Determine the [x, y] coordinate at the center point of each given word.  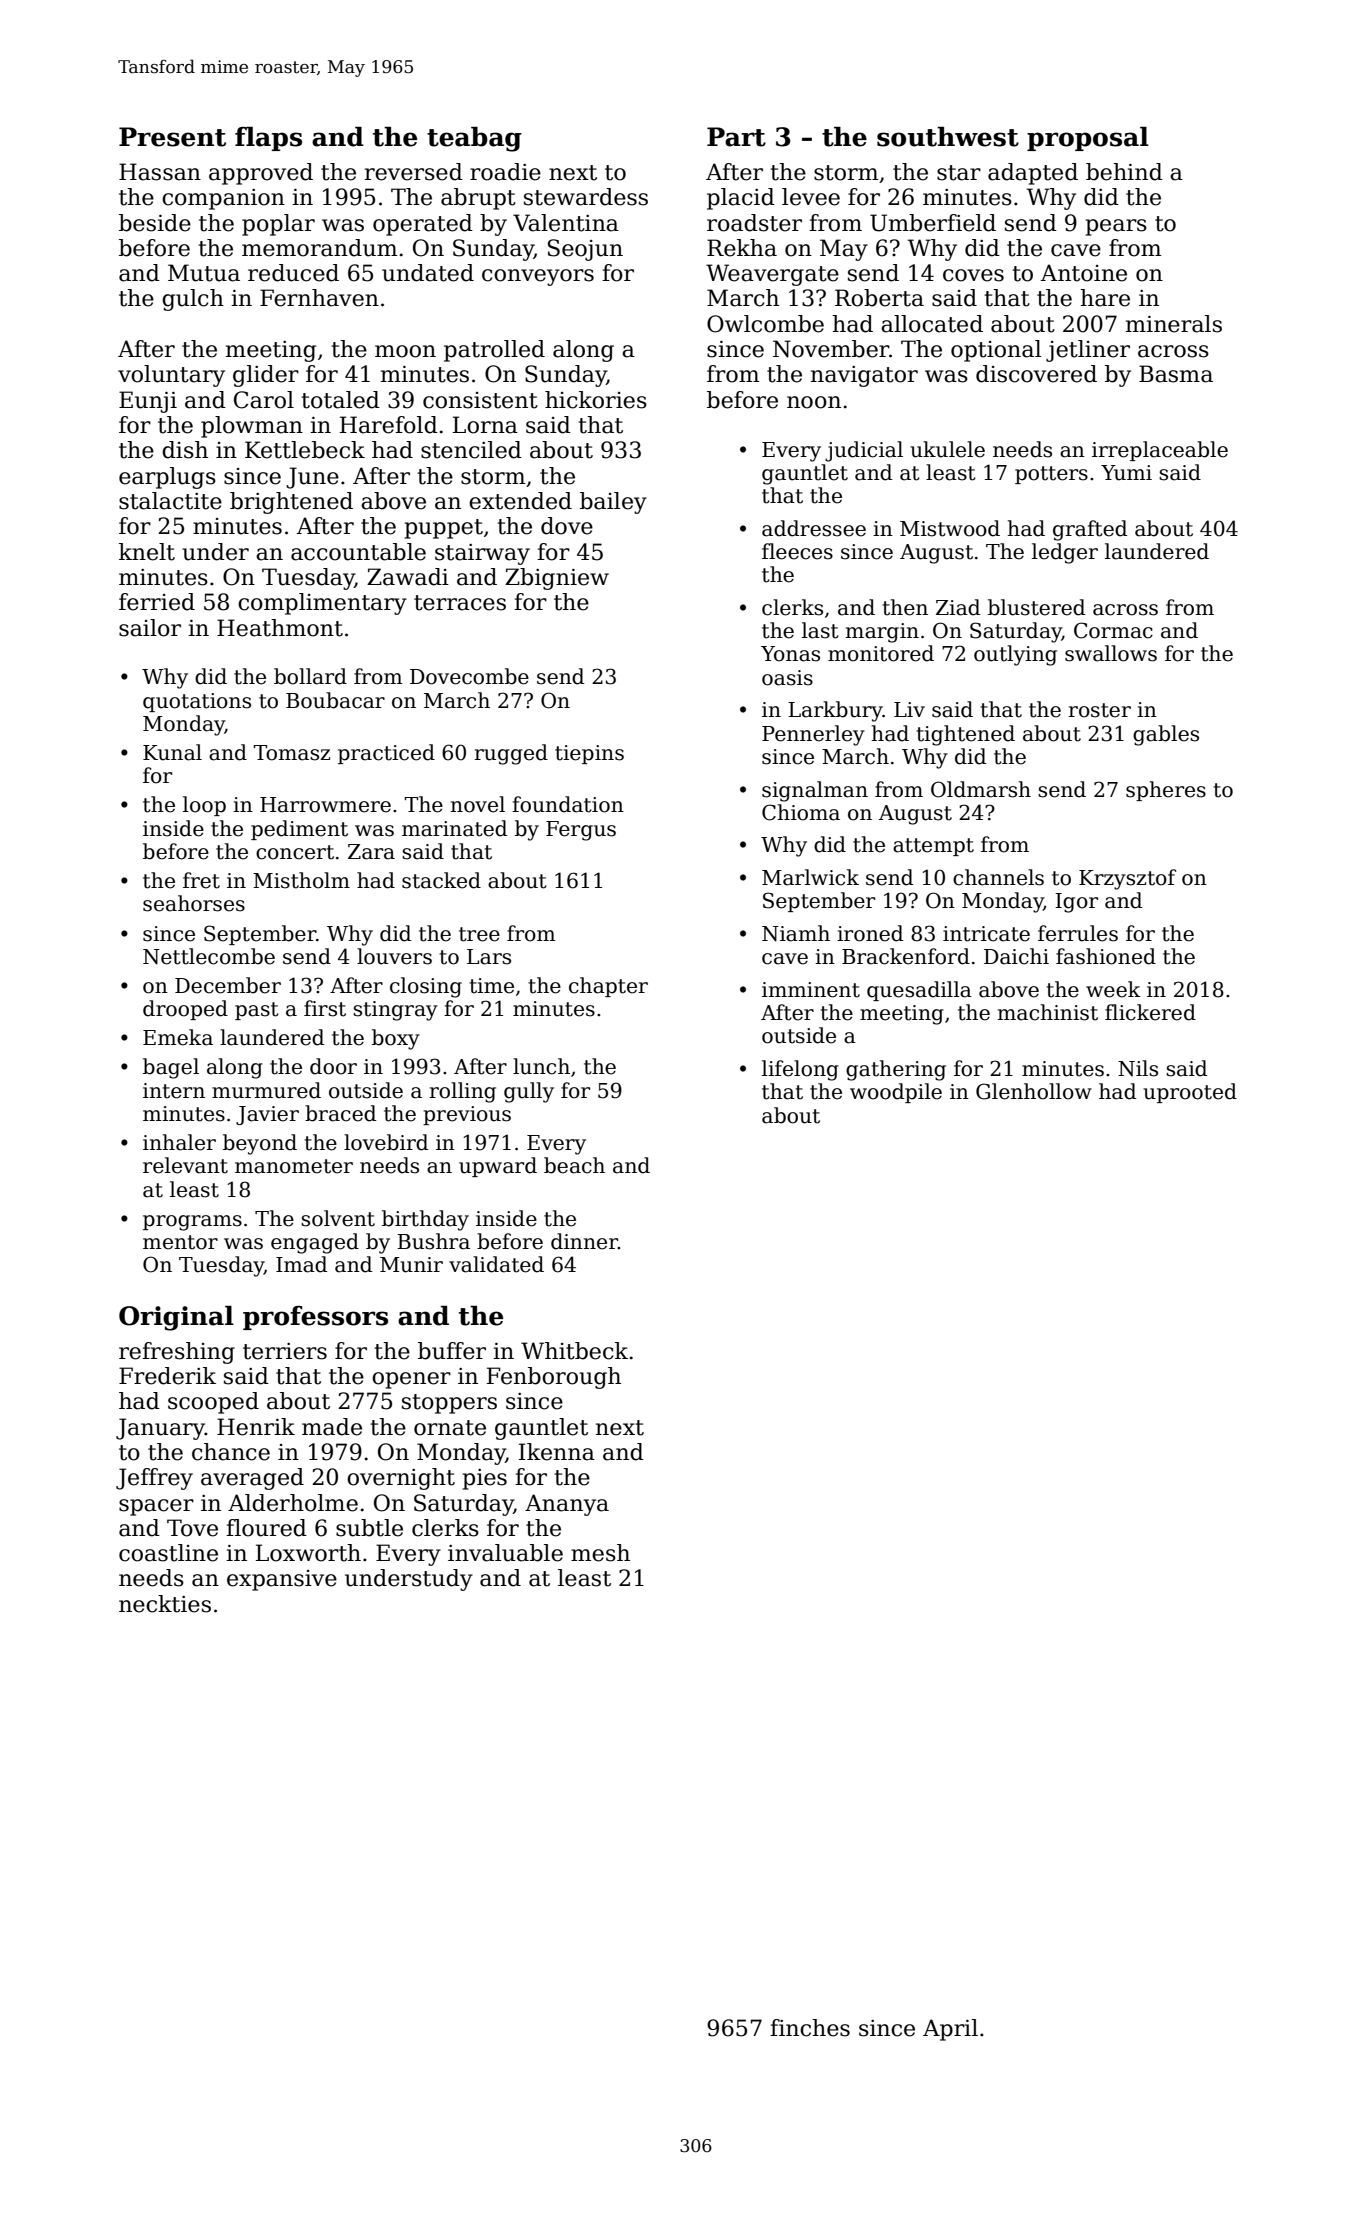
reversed [414, 172]
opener [411, 1380]
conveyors [538, 277]
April [950, 2030]
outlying [1015, 655]
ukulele [947, 449]
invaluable [505, 1553]
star [959, 173]
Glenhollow [1034, 1091]
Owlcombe [765, 324]
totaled [341, 400]
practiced [386, 754]
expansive [282, 1580]
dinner [584, 1241]
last [820, 630]
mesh [600, 1553]
